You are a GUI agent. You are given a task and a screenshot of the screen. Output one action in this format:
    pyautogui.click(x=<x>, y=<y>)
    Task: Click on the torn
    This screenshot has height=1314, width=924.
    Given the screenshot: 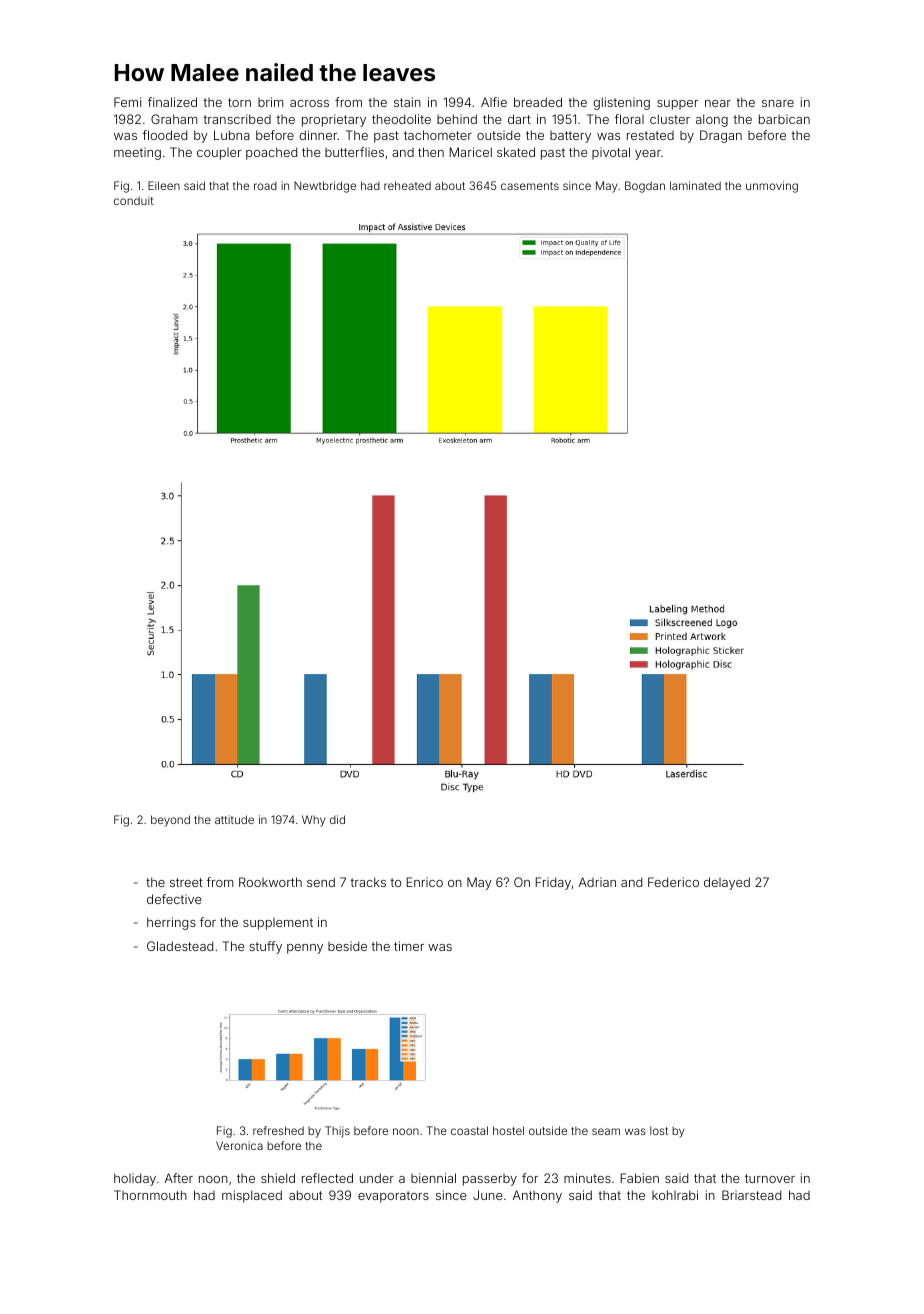 What is the action you would take?
    pyautogui.click(x=239, y=102)
